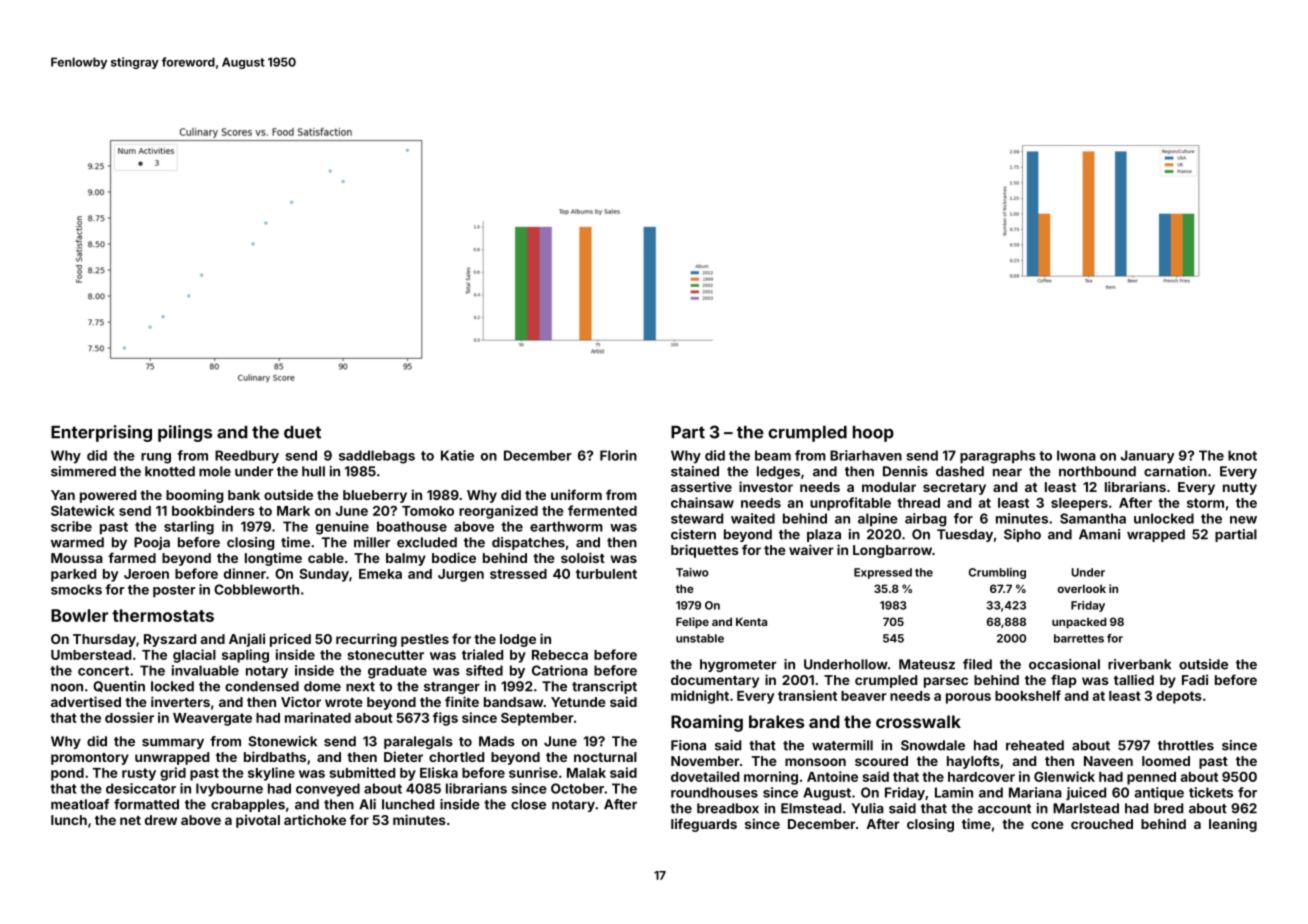 The height and width of the page is (924, 1308). Describe the element at coordinates (326, 558) in the page. I see `cable` at that location.
